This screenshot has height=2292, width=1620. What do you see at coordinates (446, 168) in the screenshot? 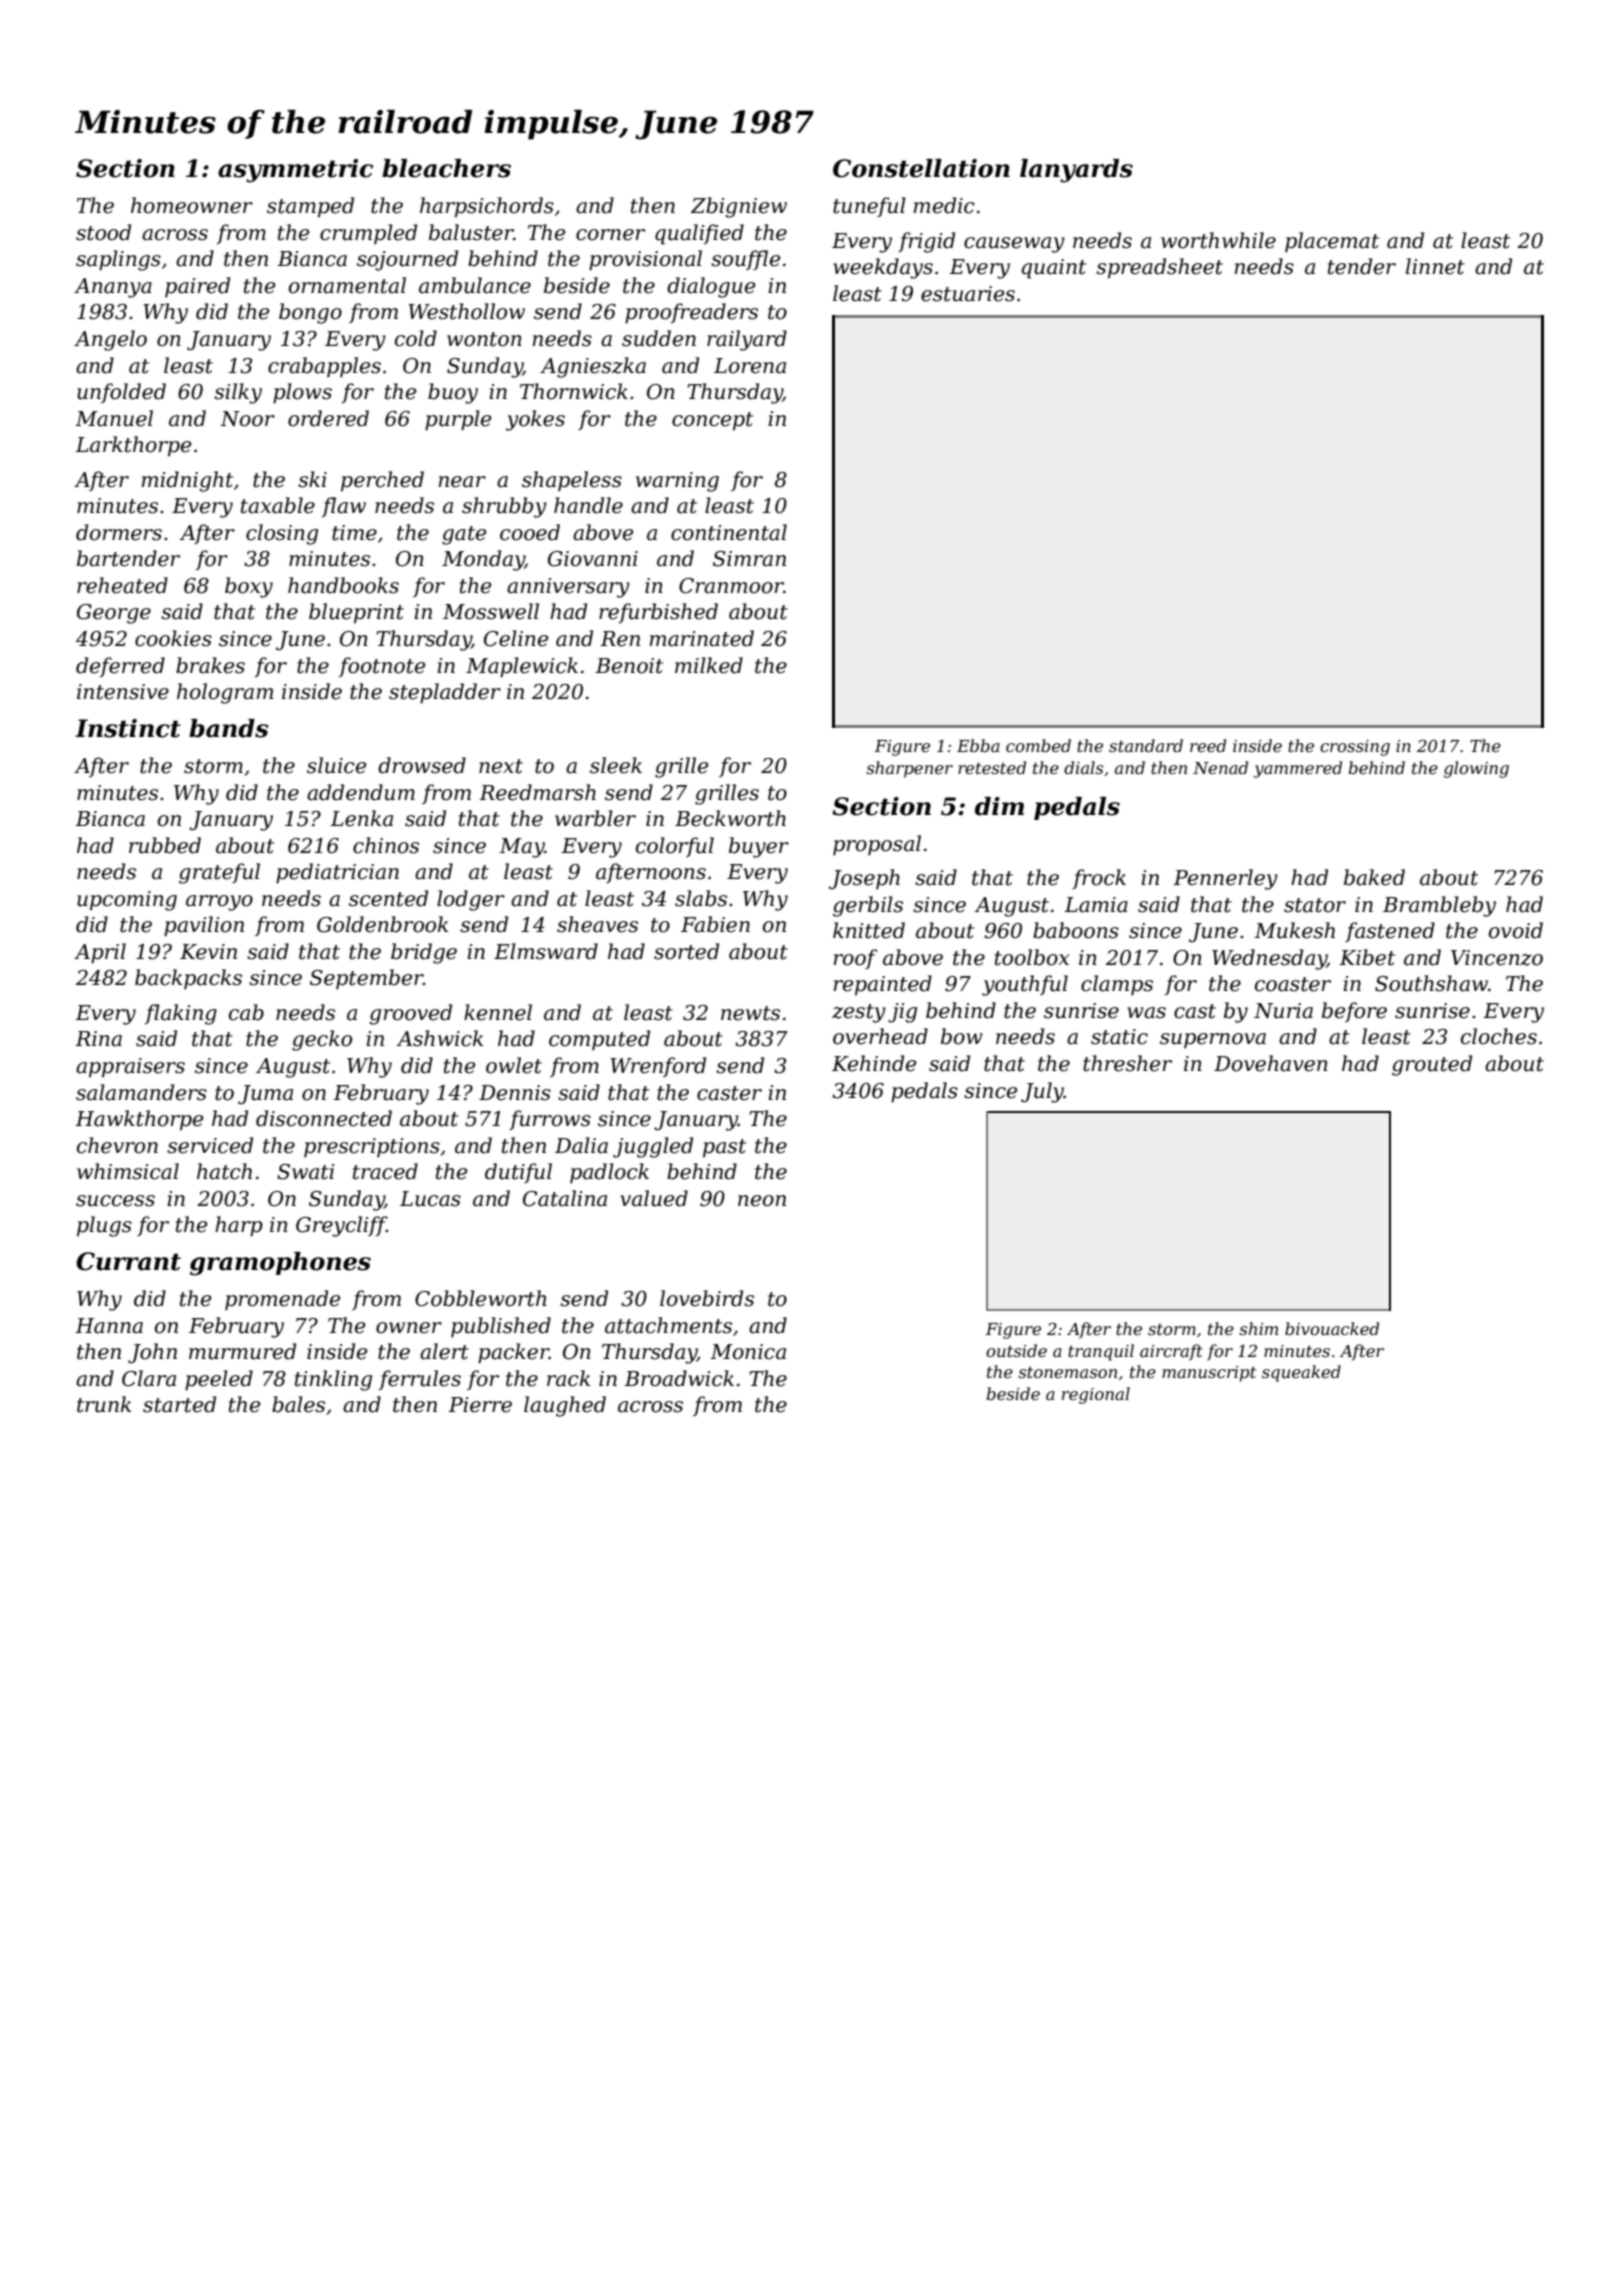
I see `bleachers` at bounding box center [446, 168].
